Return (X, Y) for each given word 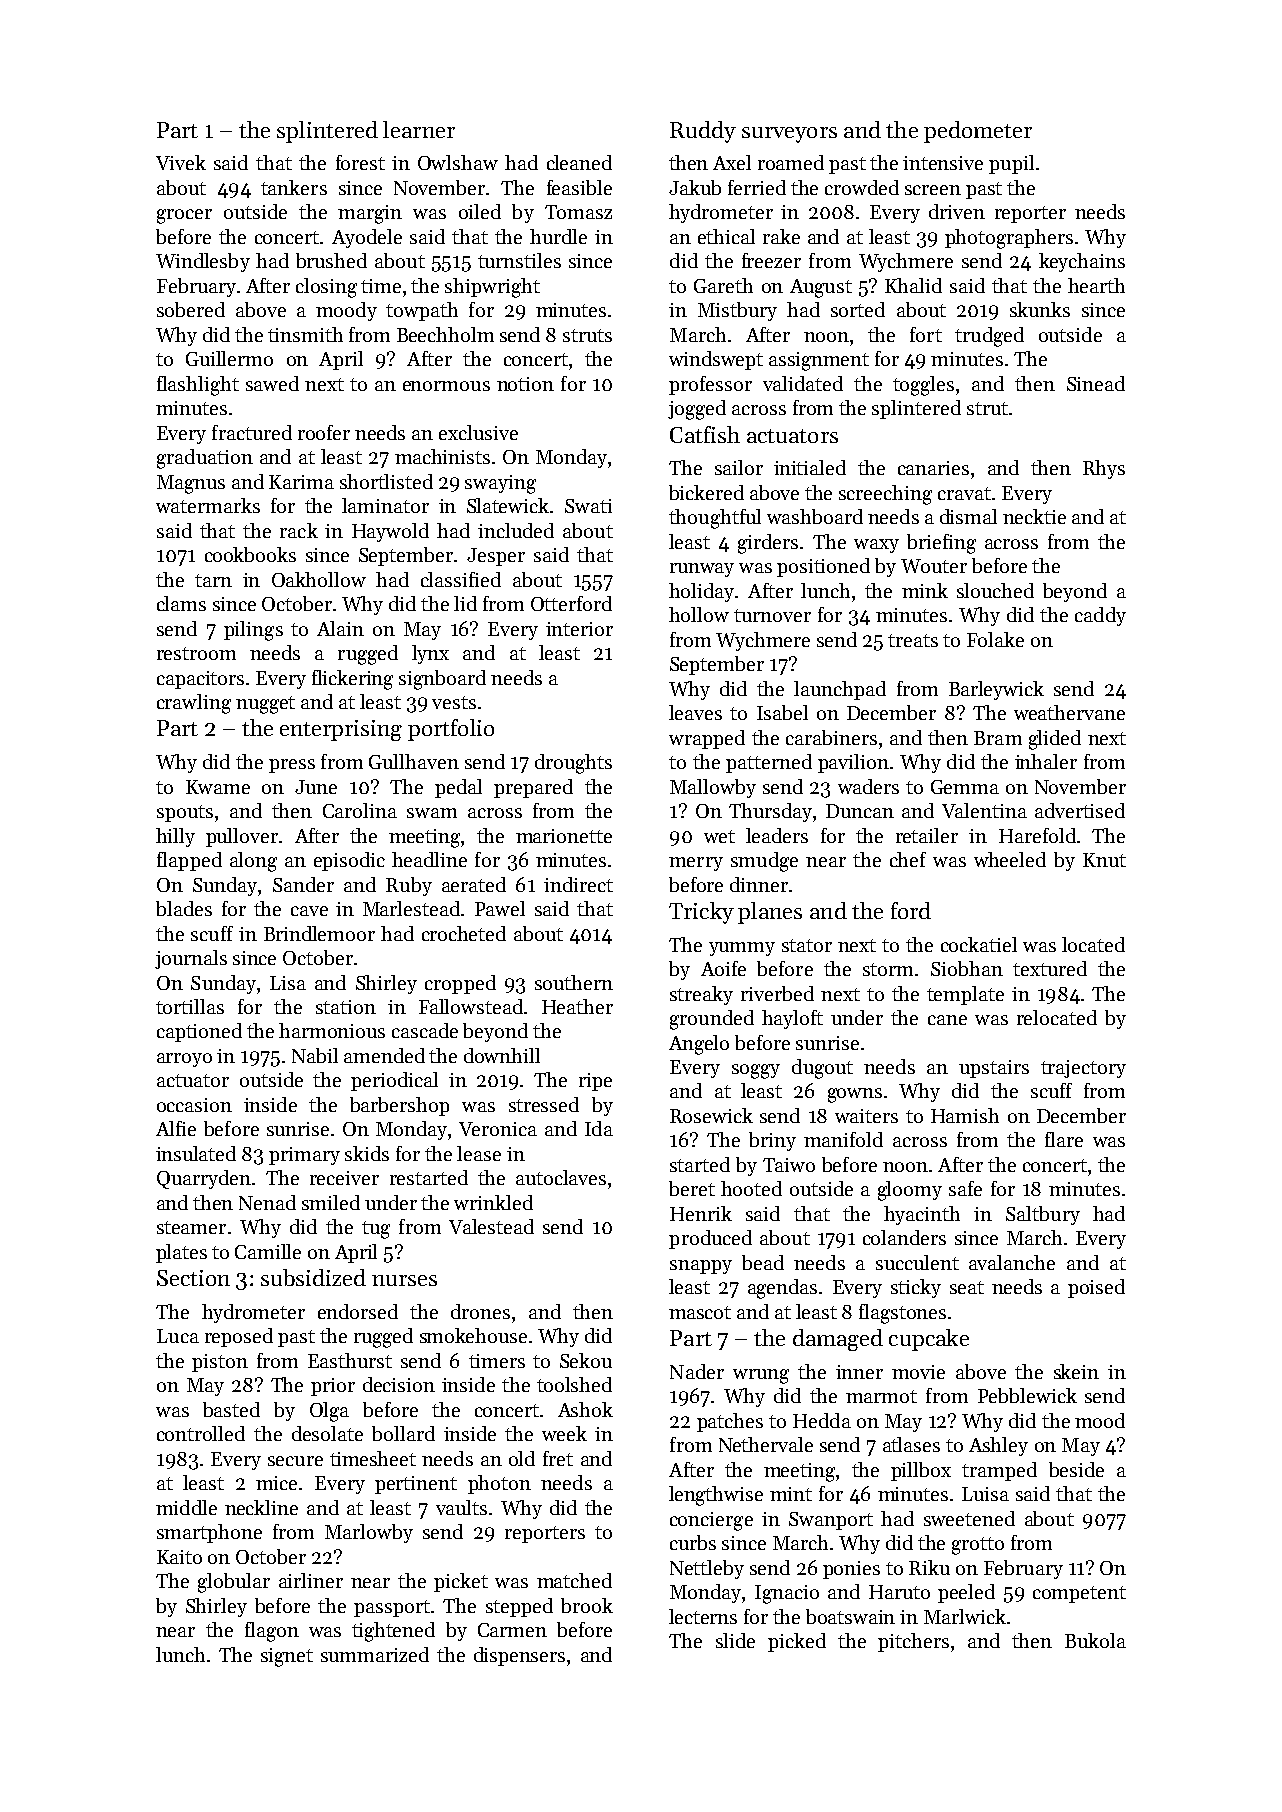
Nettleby (707, 1569)
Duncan (860, 811)
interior (579, 629)
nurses (404, 1280)
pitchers (913, 1642)
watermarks (208, 505)
